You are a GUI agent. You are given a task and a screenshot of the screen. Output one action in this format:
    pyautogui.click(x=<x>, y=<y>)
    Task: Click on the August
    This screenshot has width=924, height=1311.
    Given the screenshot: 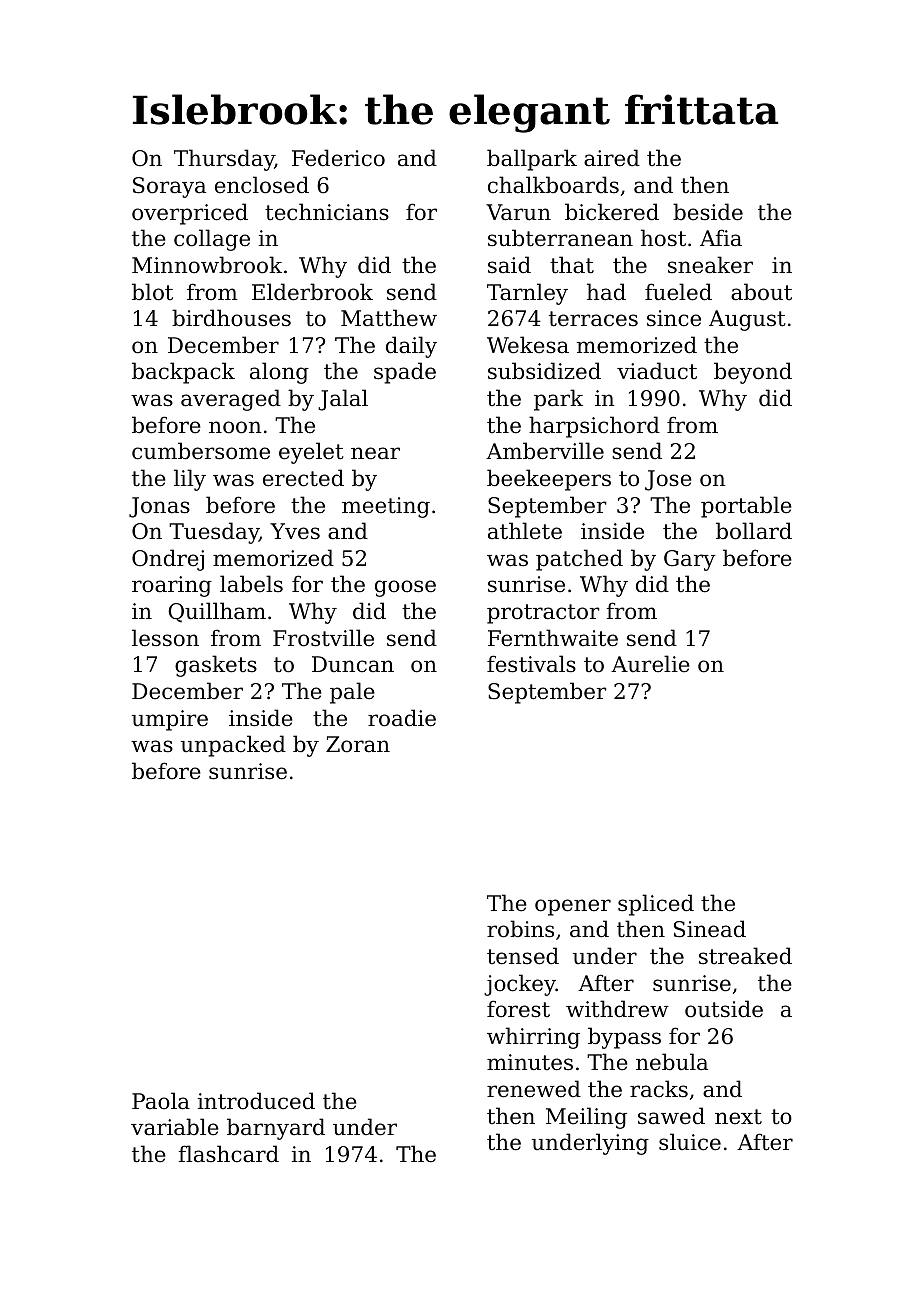 What is the action you would take?
    pyautogui.click(x=747, y=320)
